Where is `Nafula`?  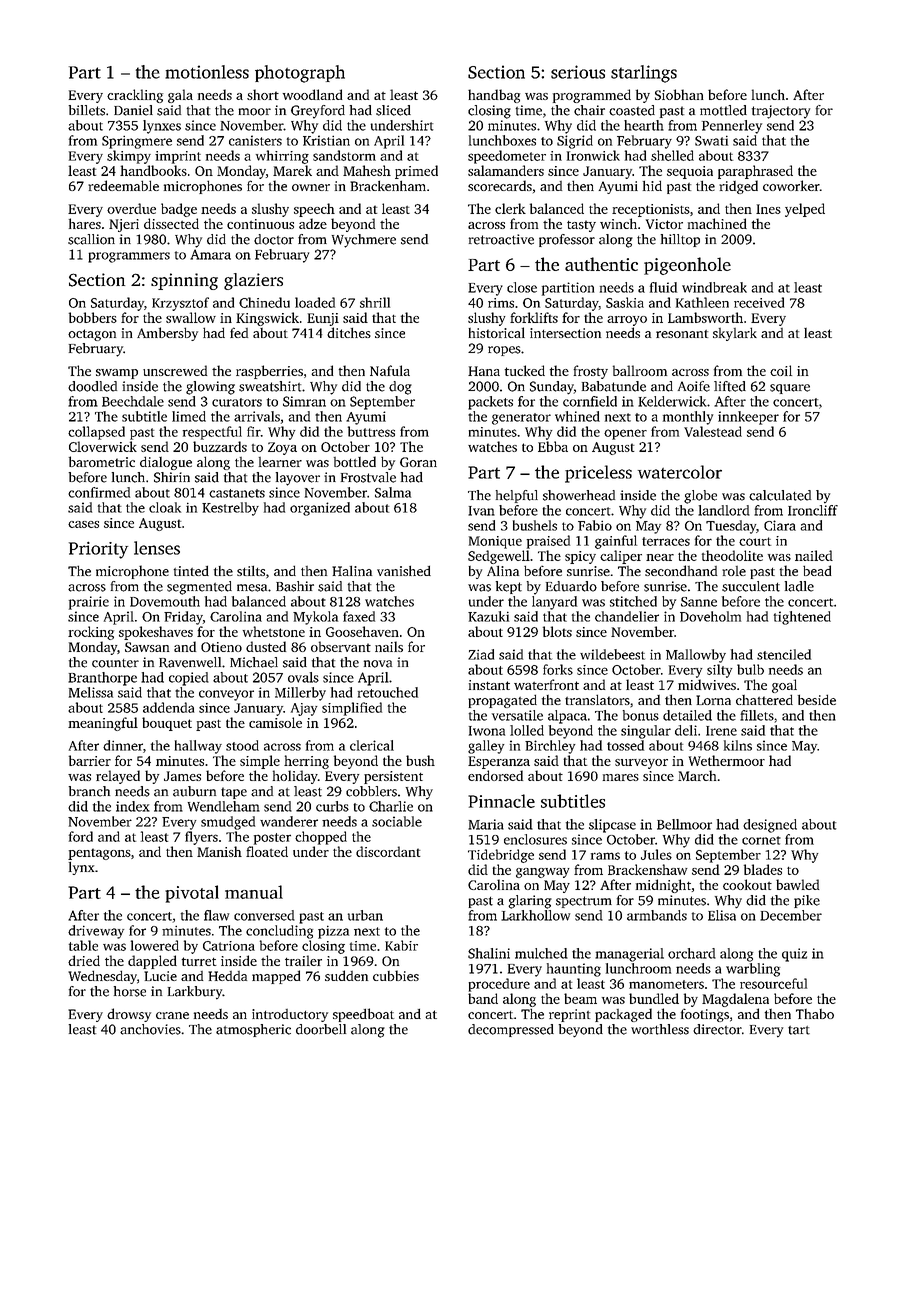 Nafula is located at coordinates (390, 370).
